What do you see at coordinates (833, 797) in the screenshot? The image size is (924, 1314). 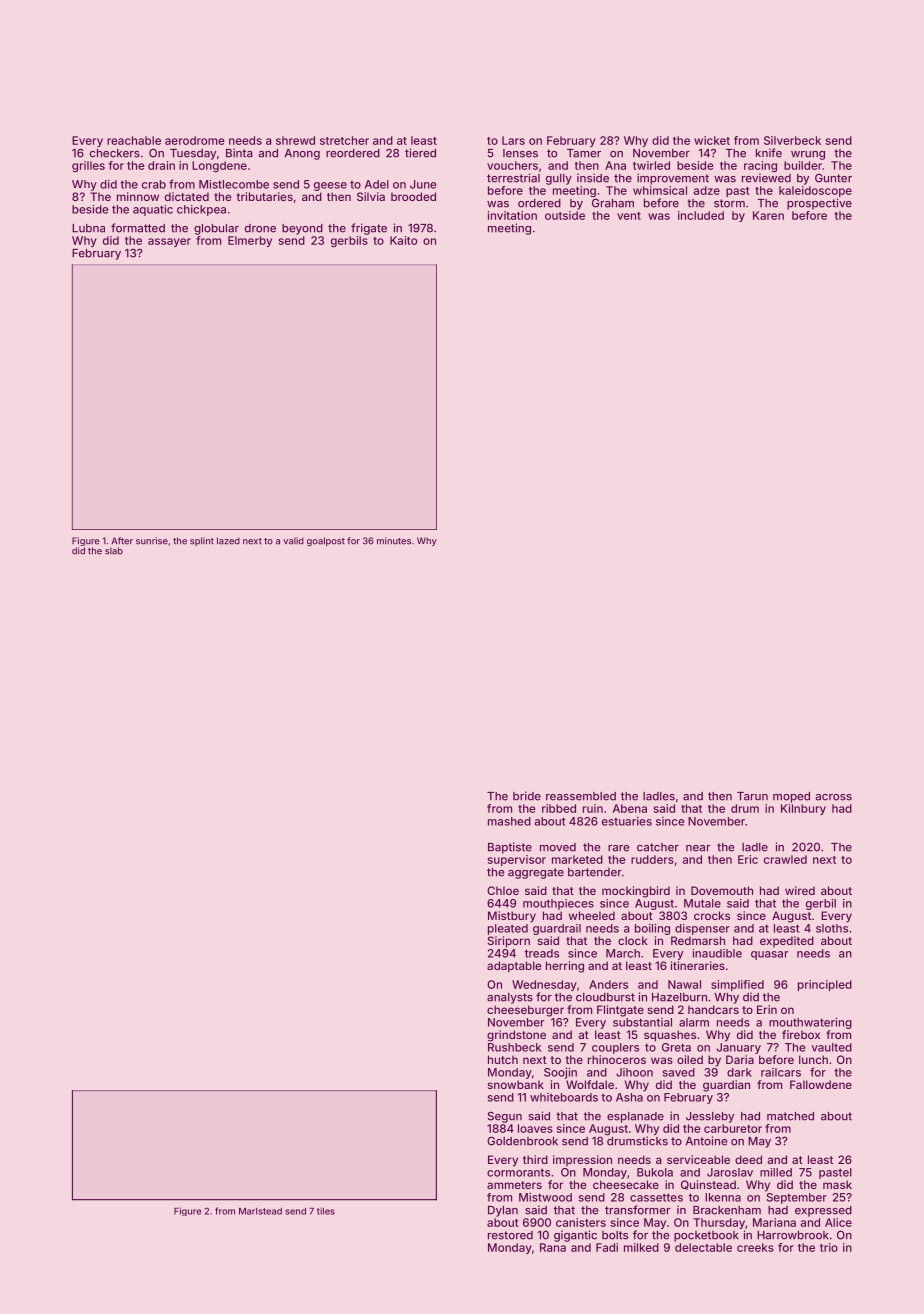 I see `across` at bounding box center [833, 797].
